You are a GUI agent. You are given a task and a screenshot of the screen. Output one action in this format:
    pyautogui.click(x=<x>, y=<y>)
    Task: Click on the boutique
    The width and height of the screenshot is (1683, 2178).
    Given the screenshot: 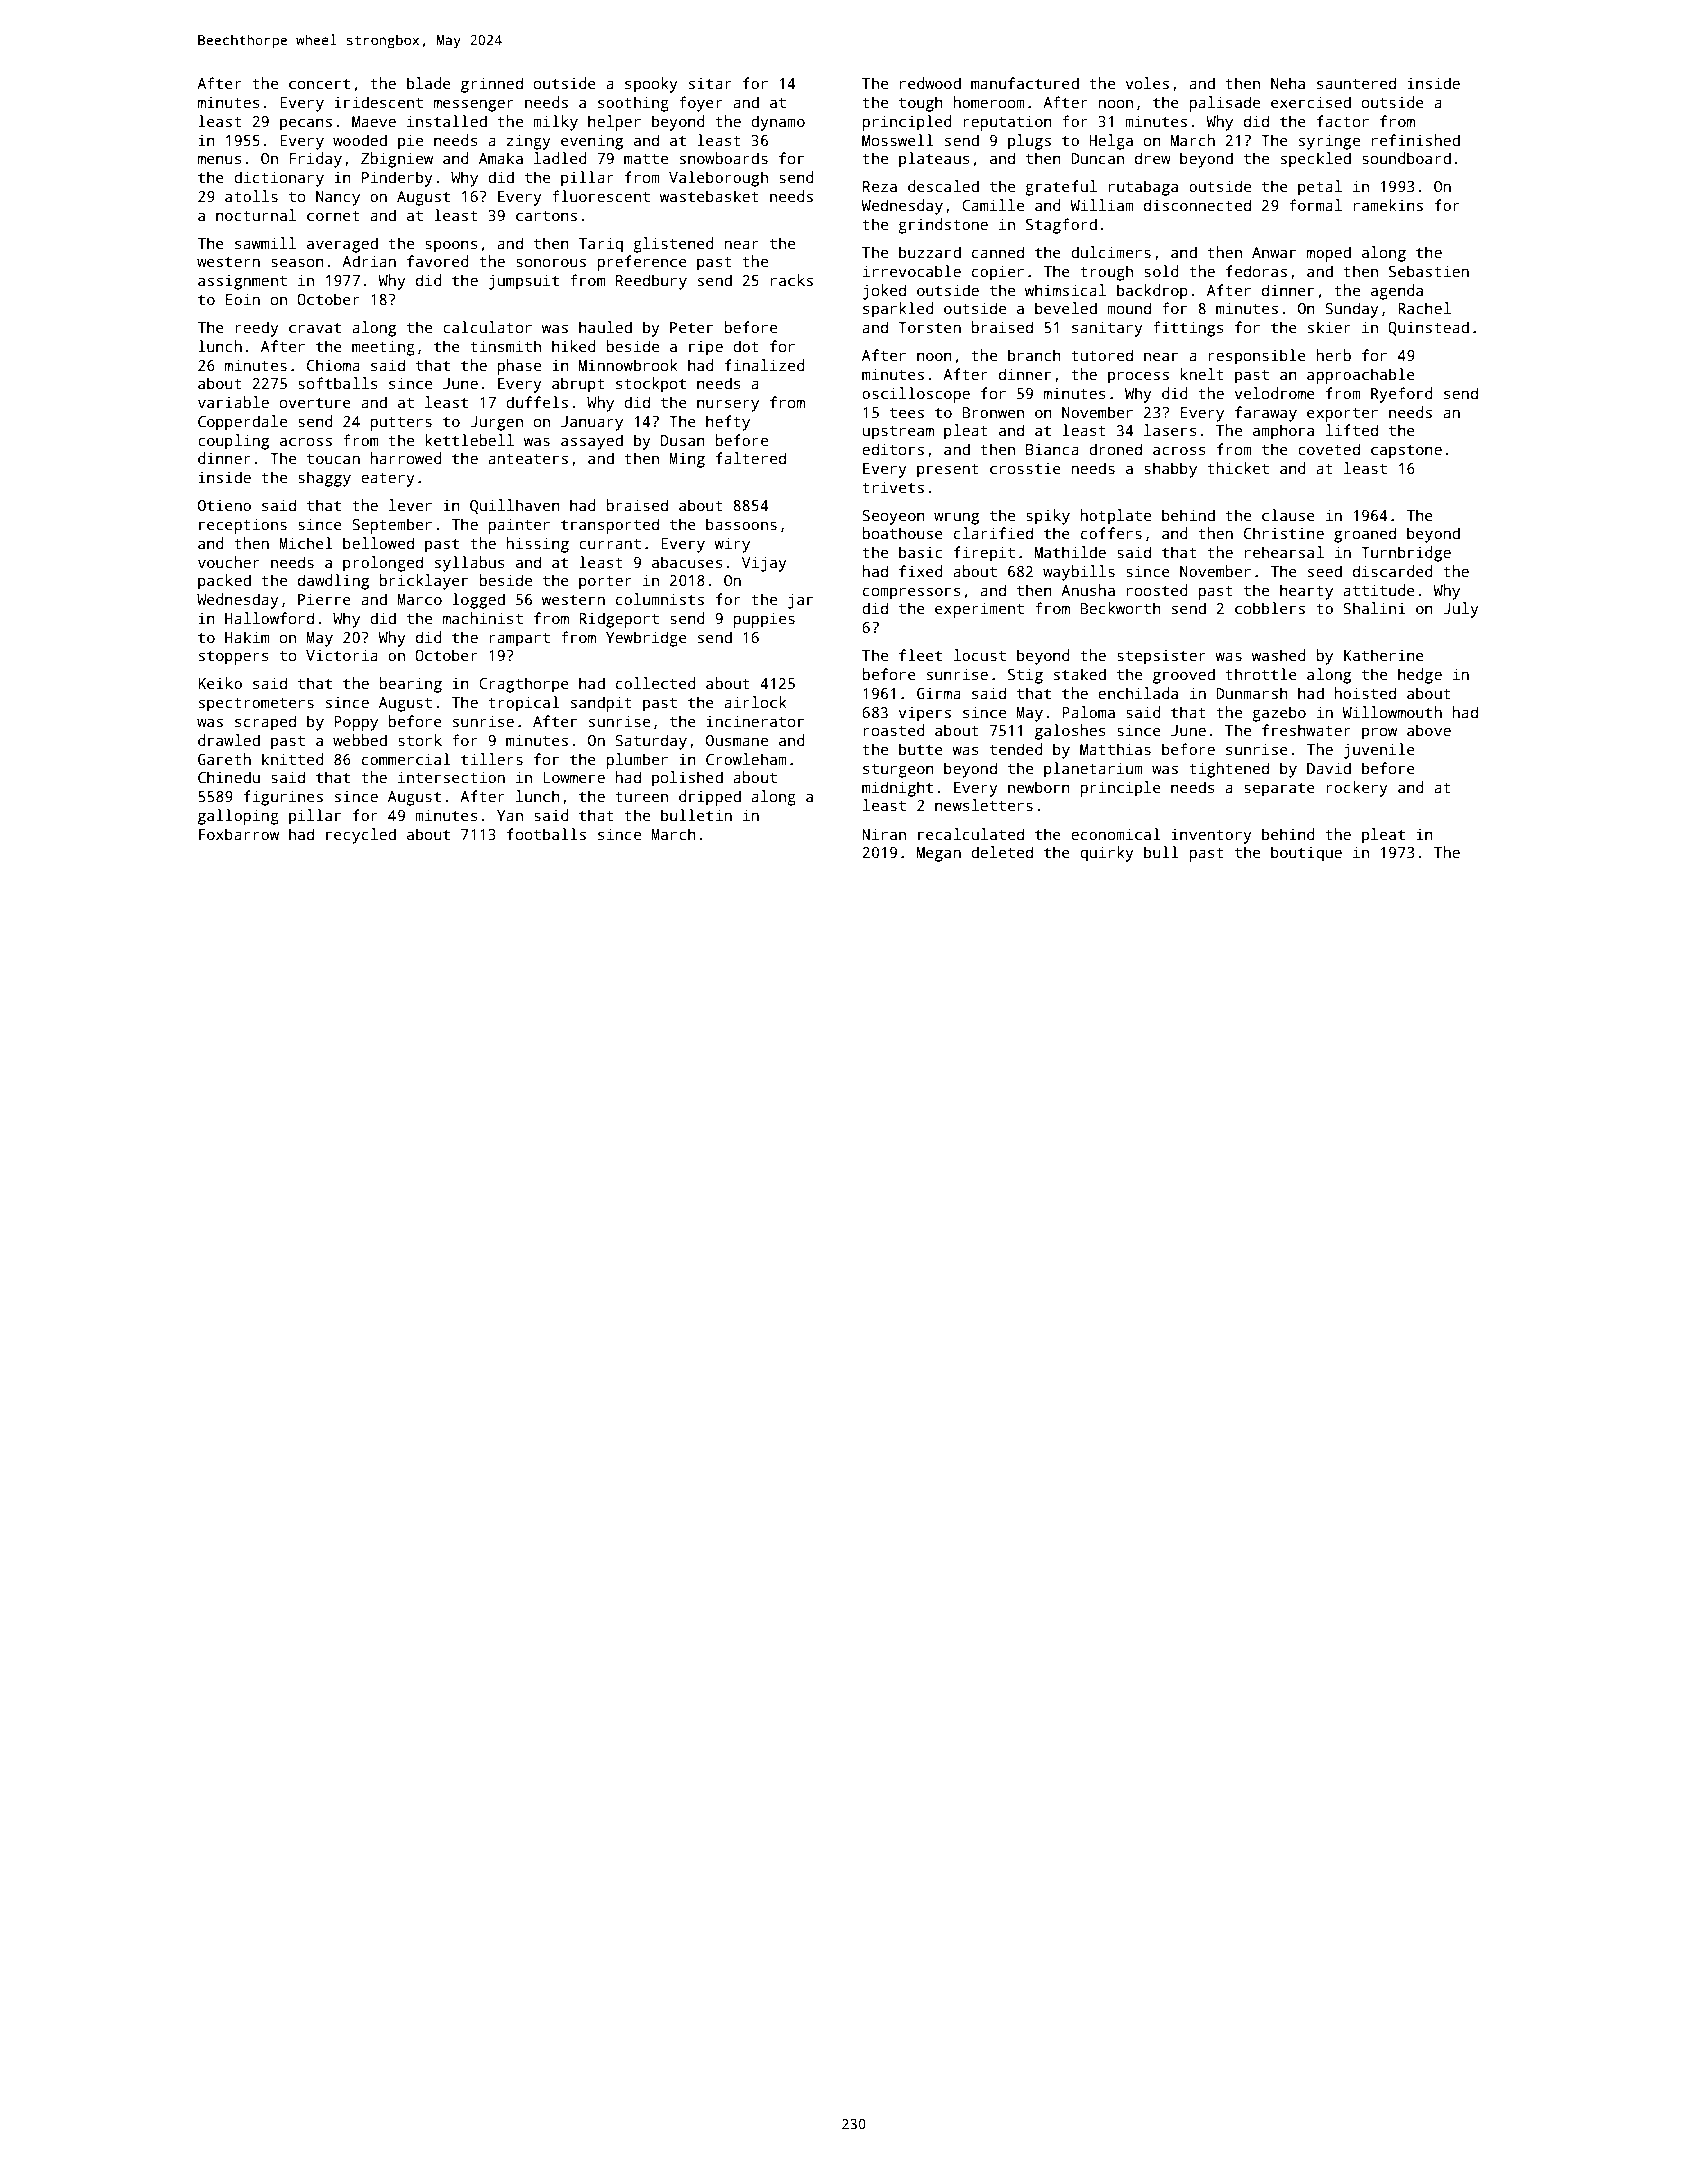 What is the action you would take?
    pyautogui.click(x=1306, y=854)
